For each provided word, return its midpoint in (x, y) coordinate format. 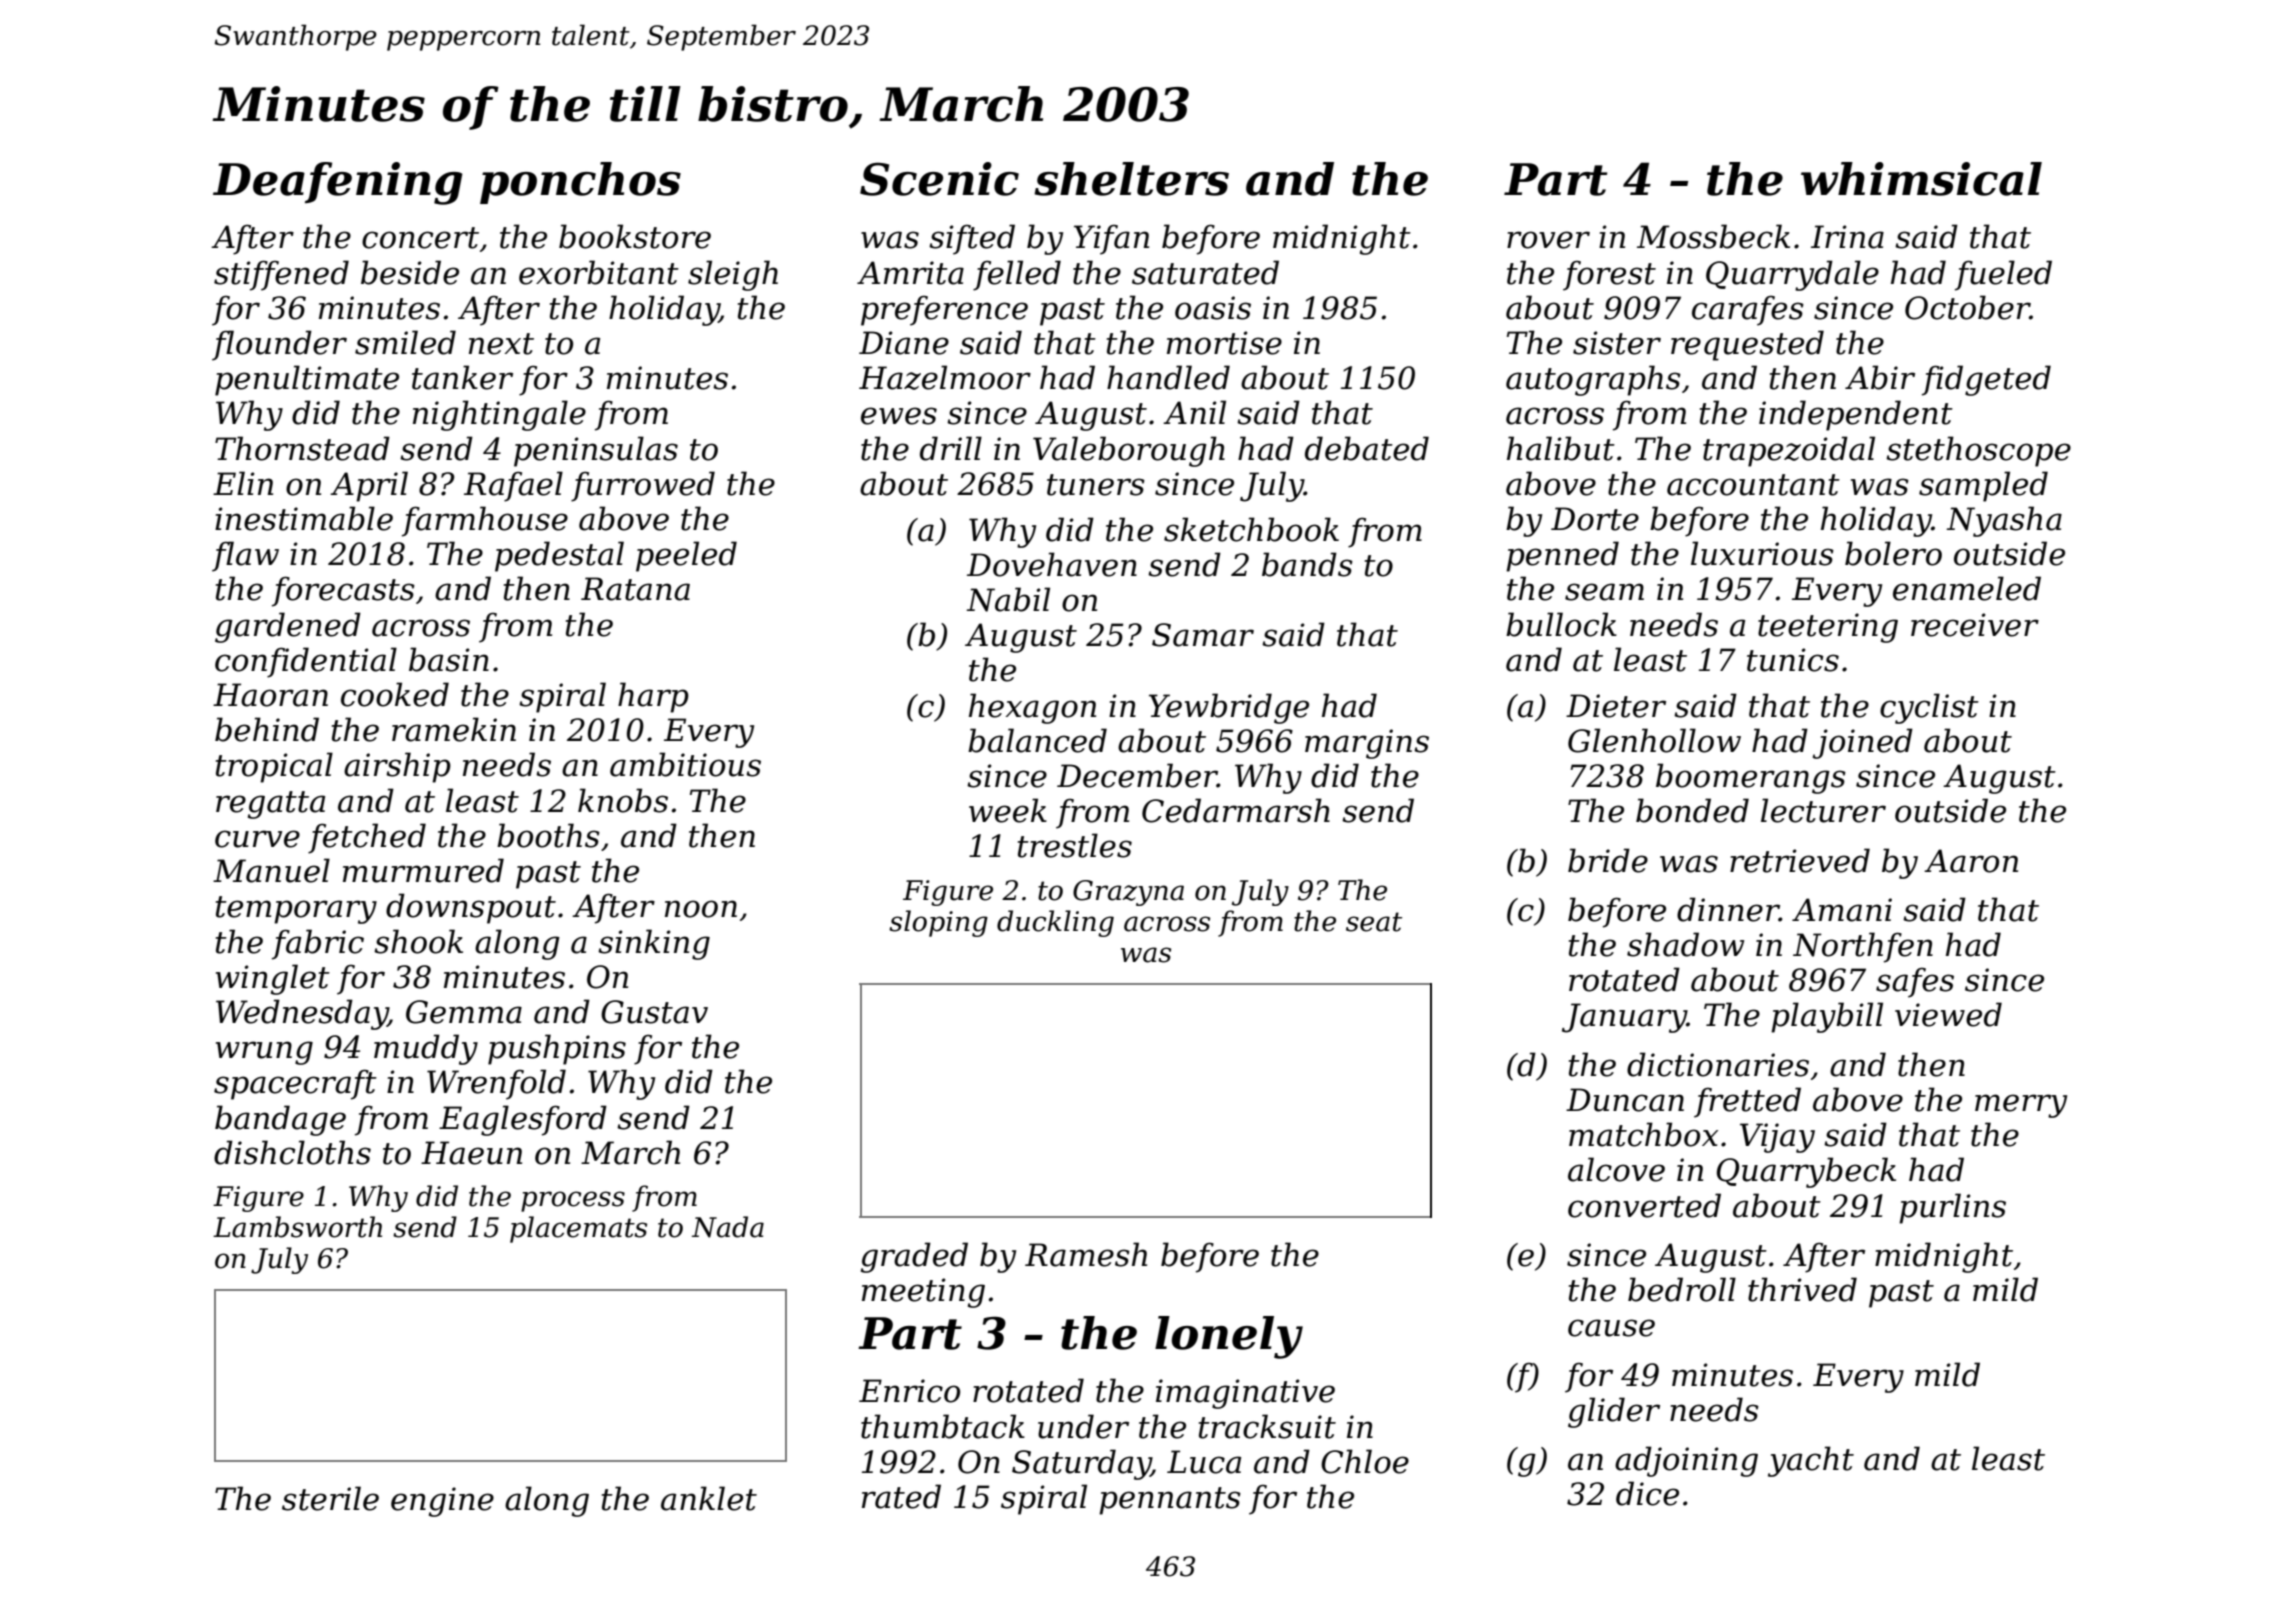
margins (1367, 744)
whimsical (1921, 179)
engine (442, 1502)
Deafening (338, 183)
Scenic (939, 179)
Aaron (1971, 861)
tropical (274, 767)
